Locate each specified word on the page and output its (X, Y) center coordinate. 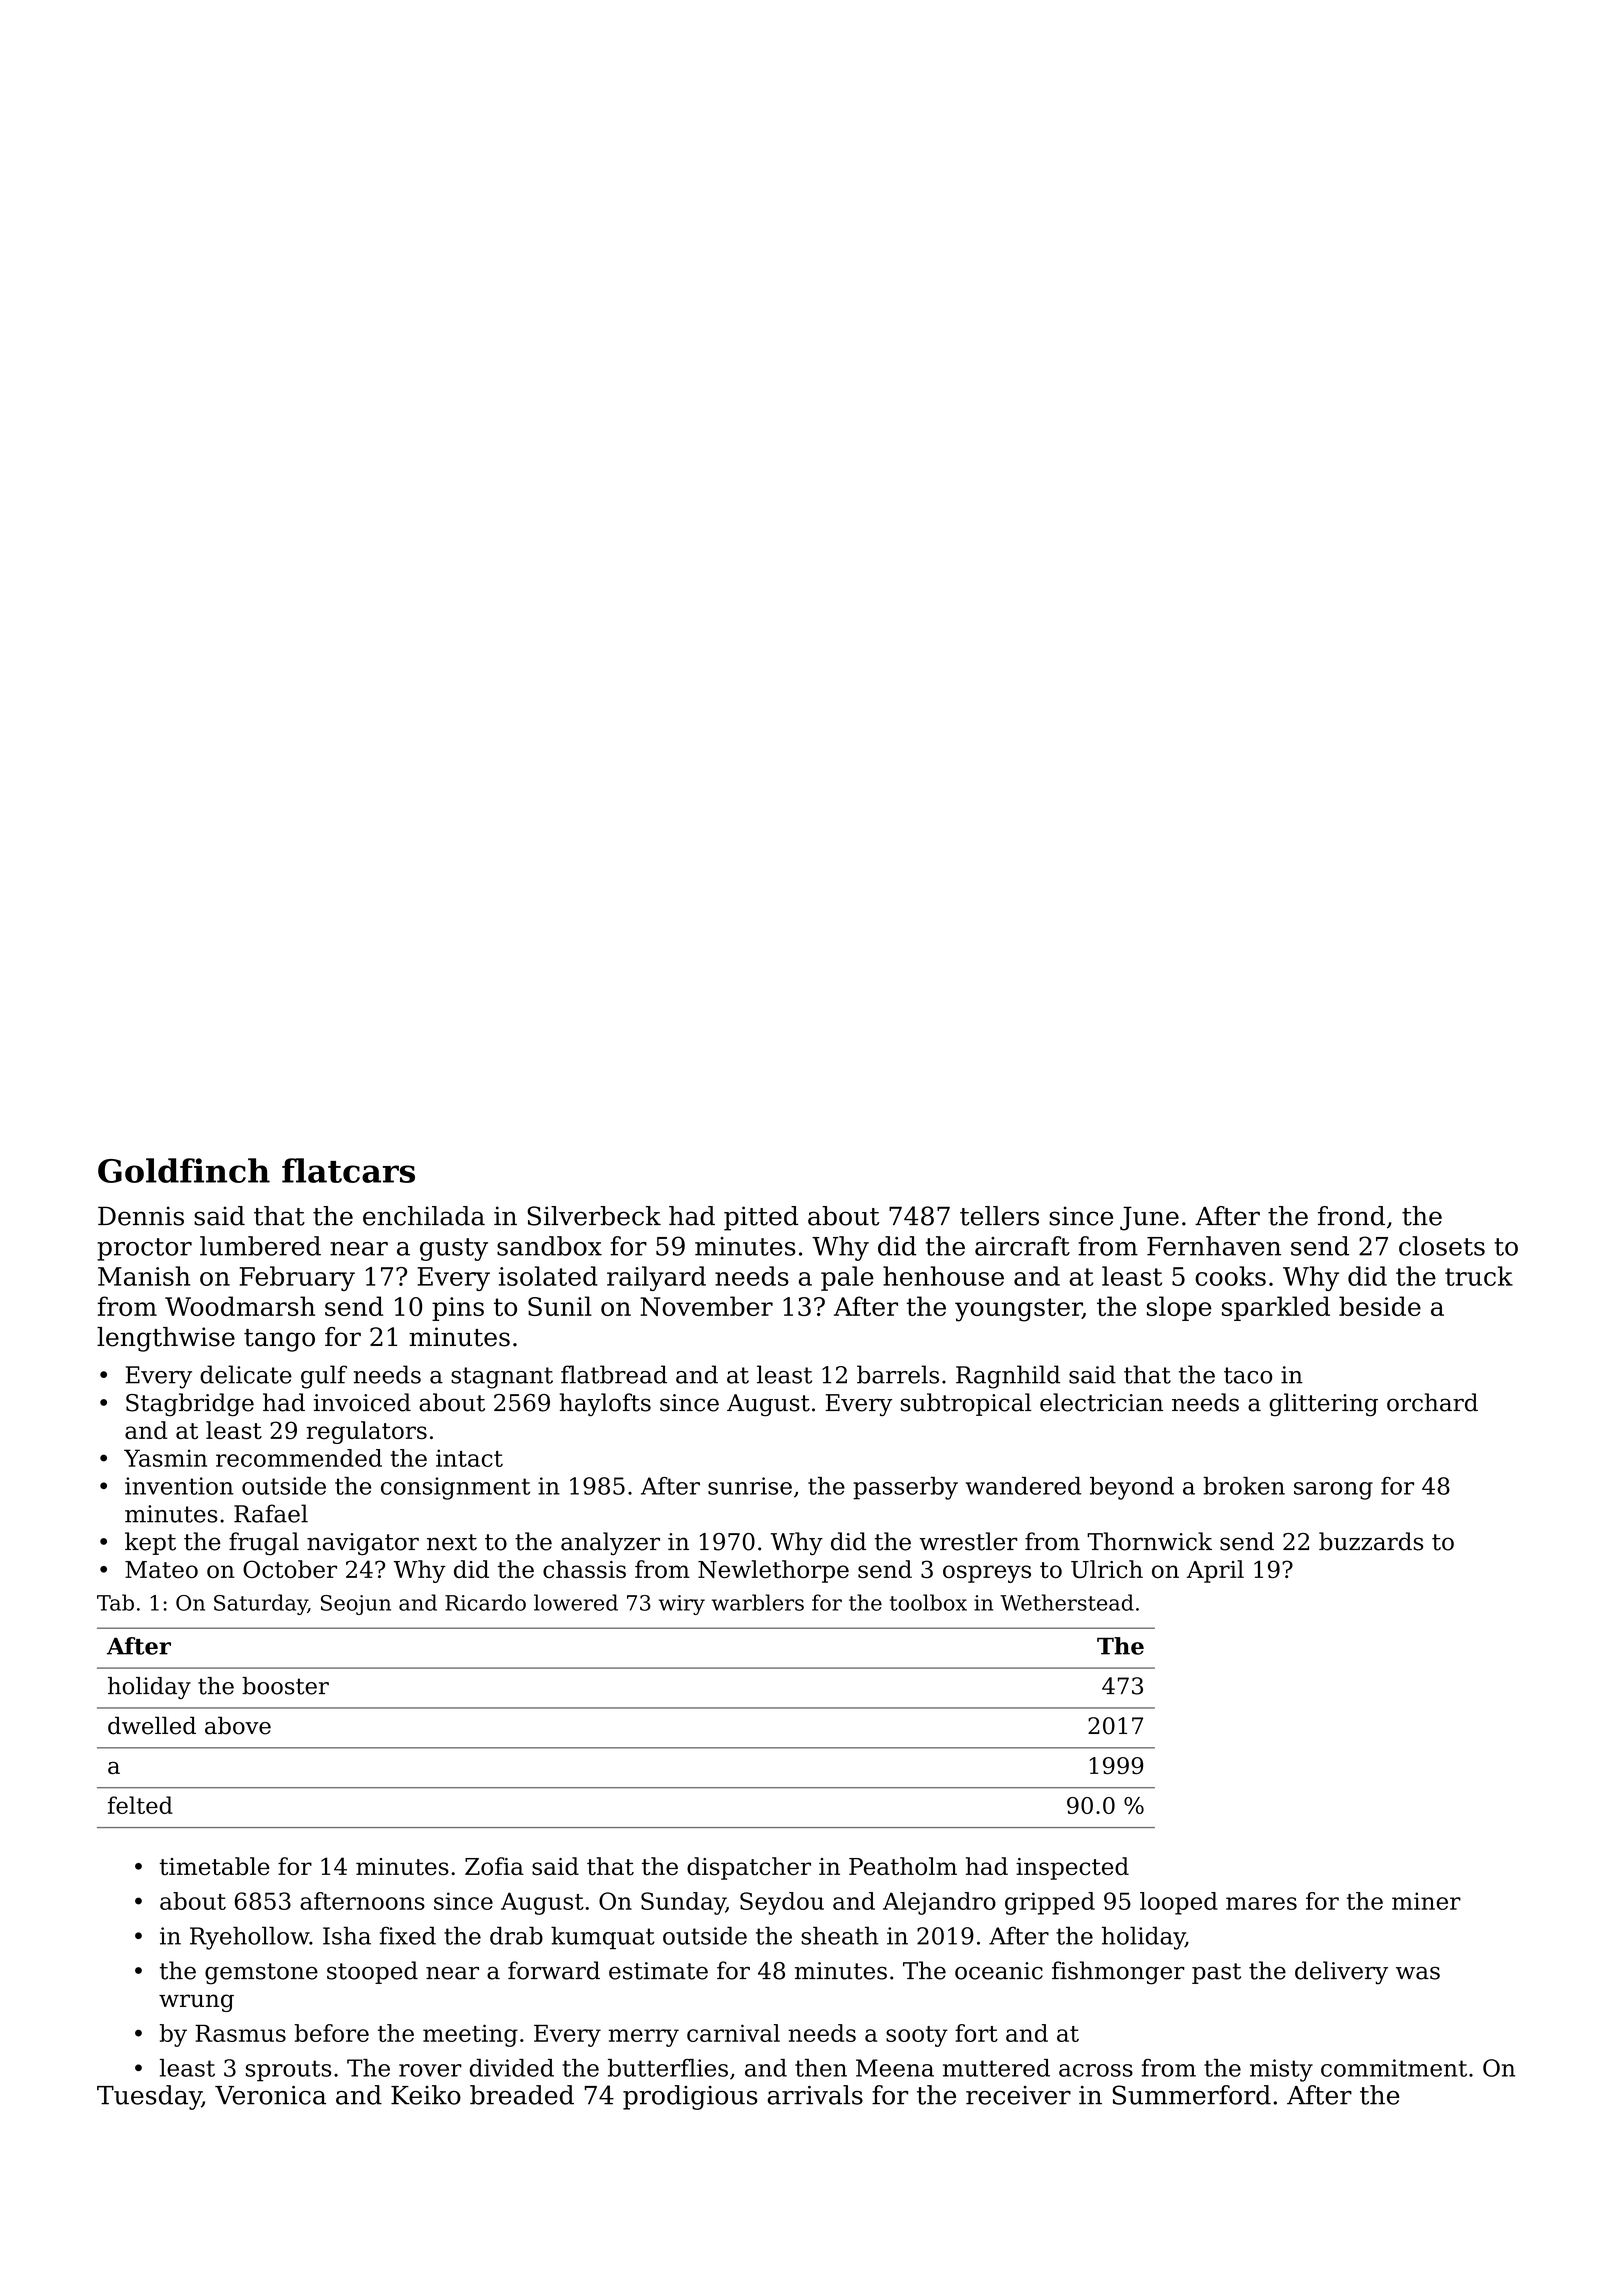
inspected (1072, 1868)
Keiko (426, 2095)
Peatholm (903, 1866)
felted (140, 1805)
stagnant (502, 1378)
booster (285, 1686)
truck (1479, 1276)
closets (1442, 1246)
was (1418, 1973)
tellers (999, 1216)
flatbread (614, 1374)
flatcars (348, 1170)
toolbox (928, 1602)
